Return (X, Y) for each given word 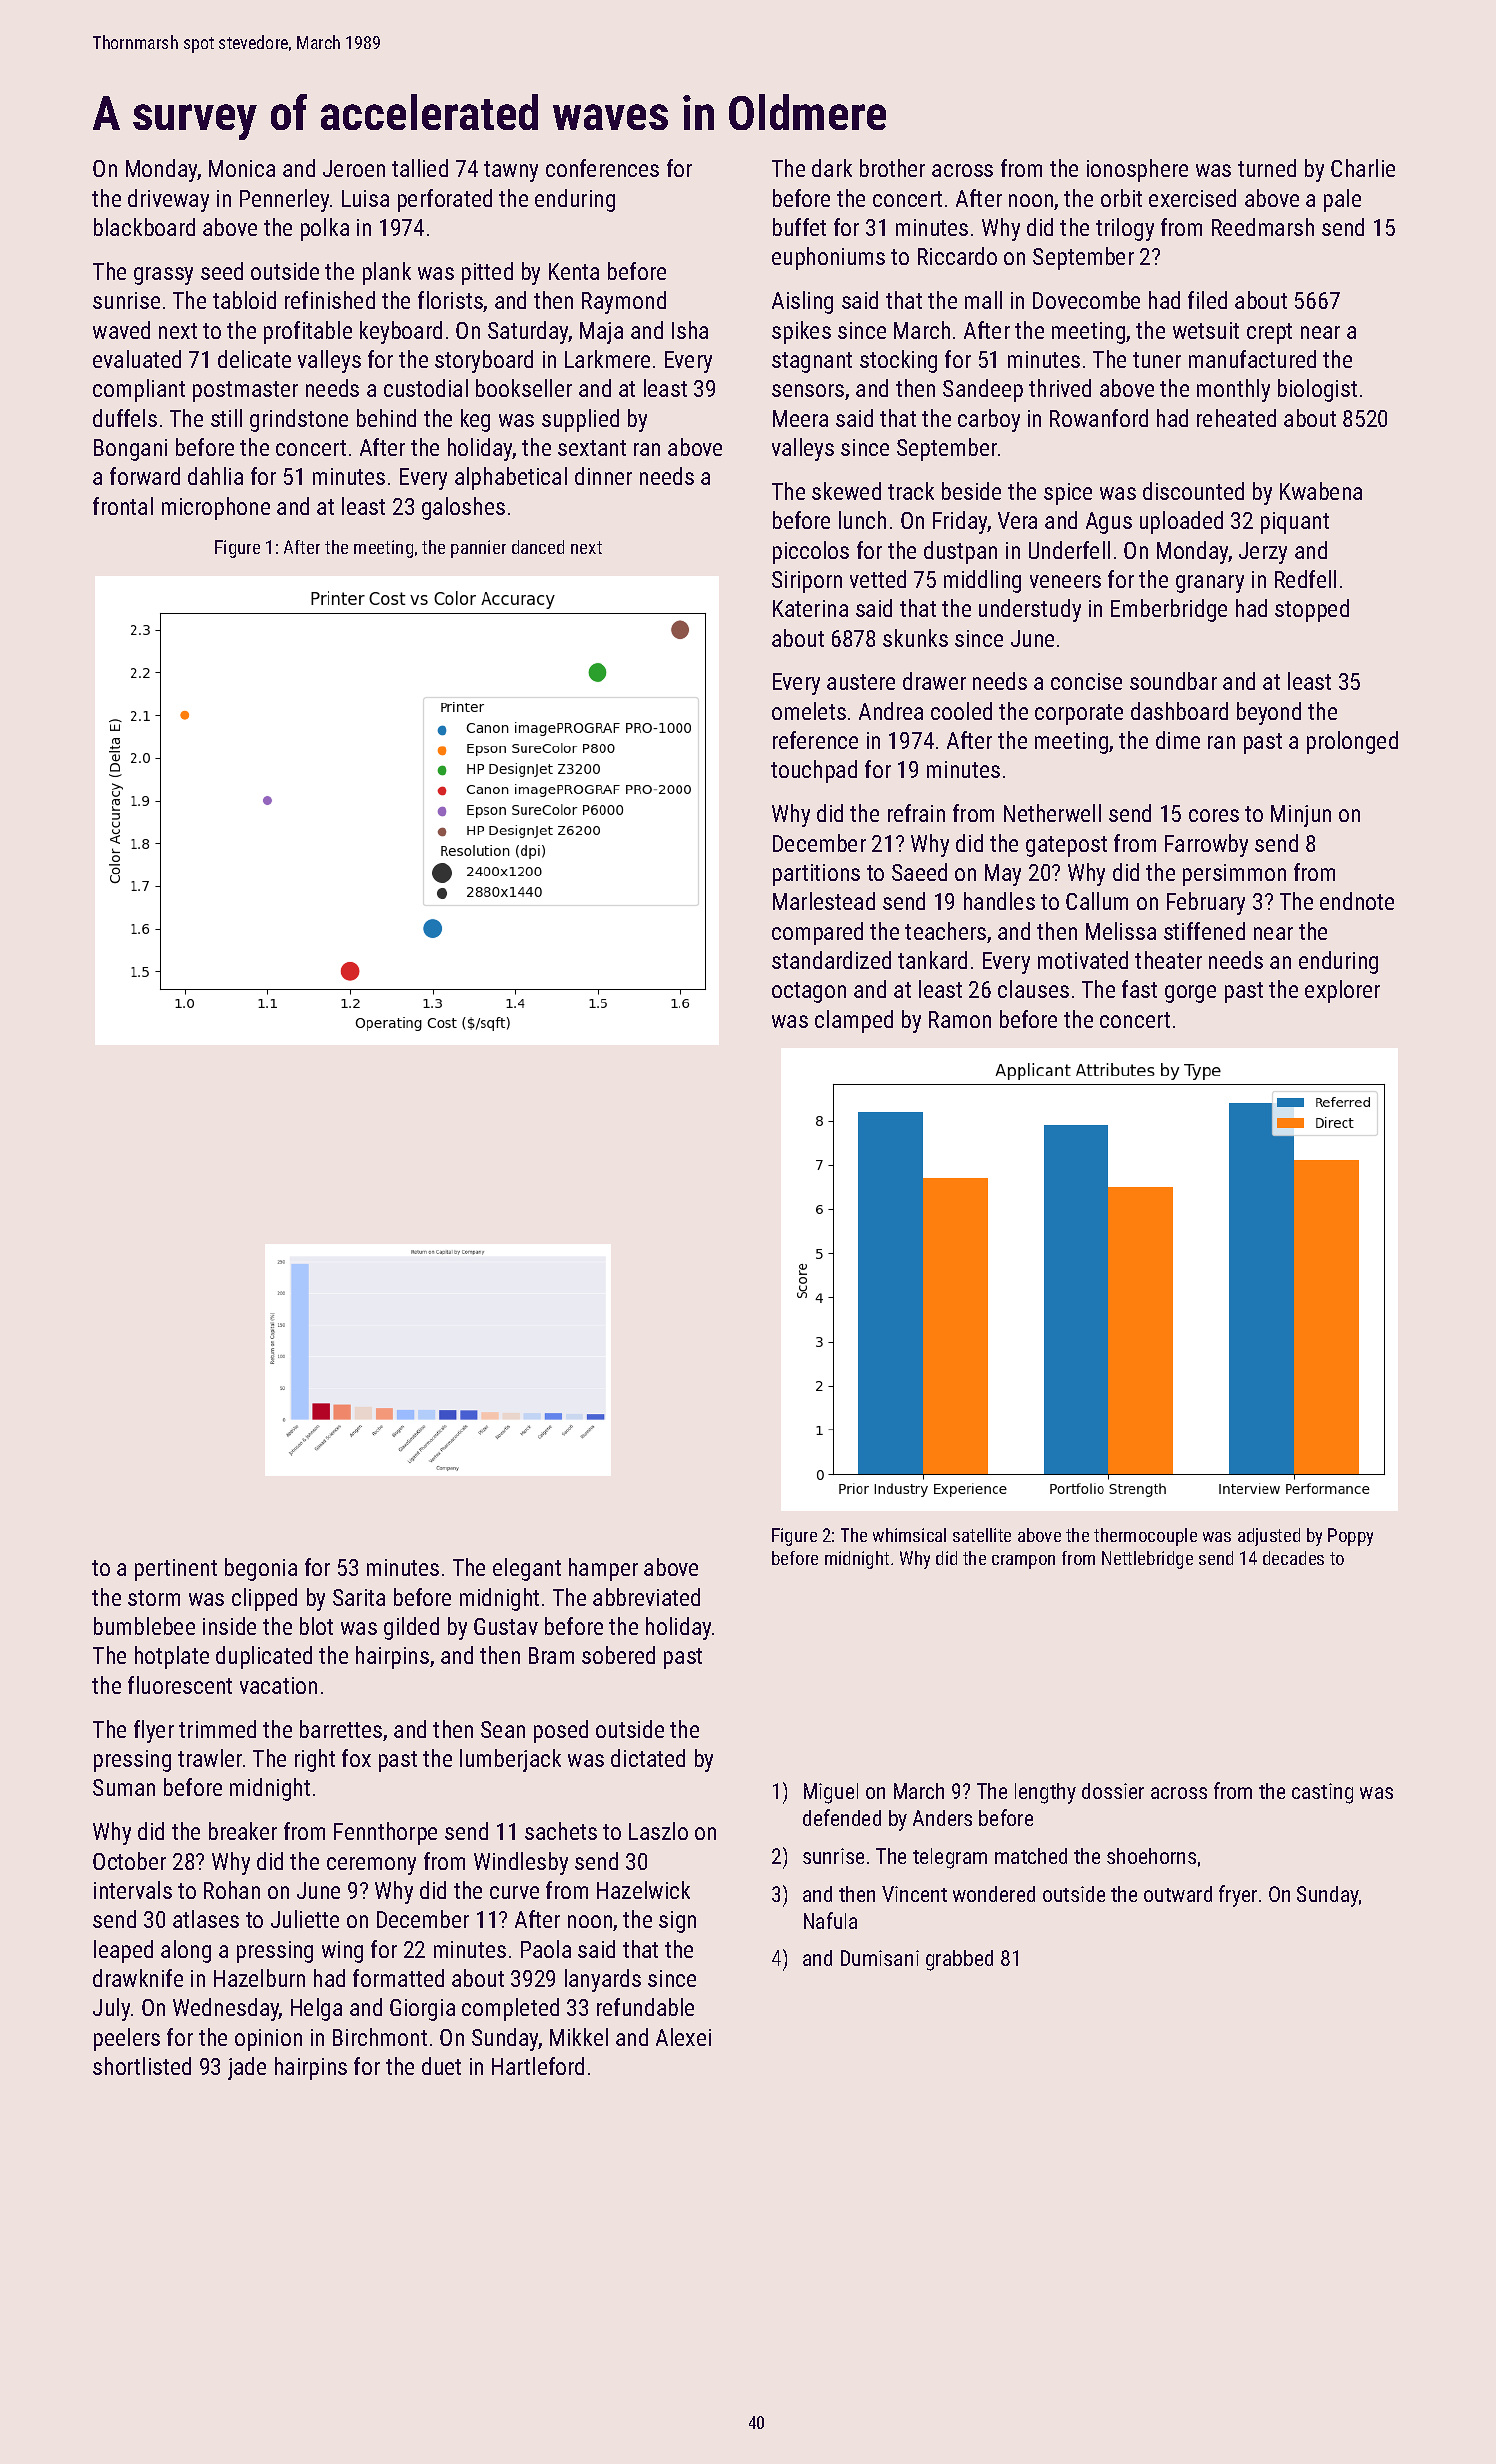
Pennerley (284, 200)
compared (817, 933)
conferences (602, 168)
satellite (982, 1535)
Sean (503, 1729)
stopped (1312, 610)
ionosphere (1137, 170)
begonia (261, 1569)
